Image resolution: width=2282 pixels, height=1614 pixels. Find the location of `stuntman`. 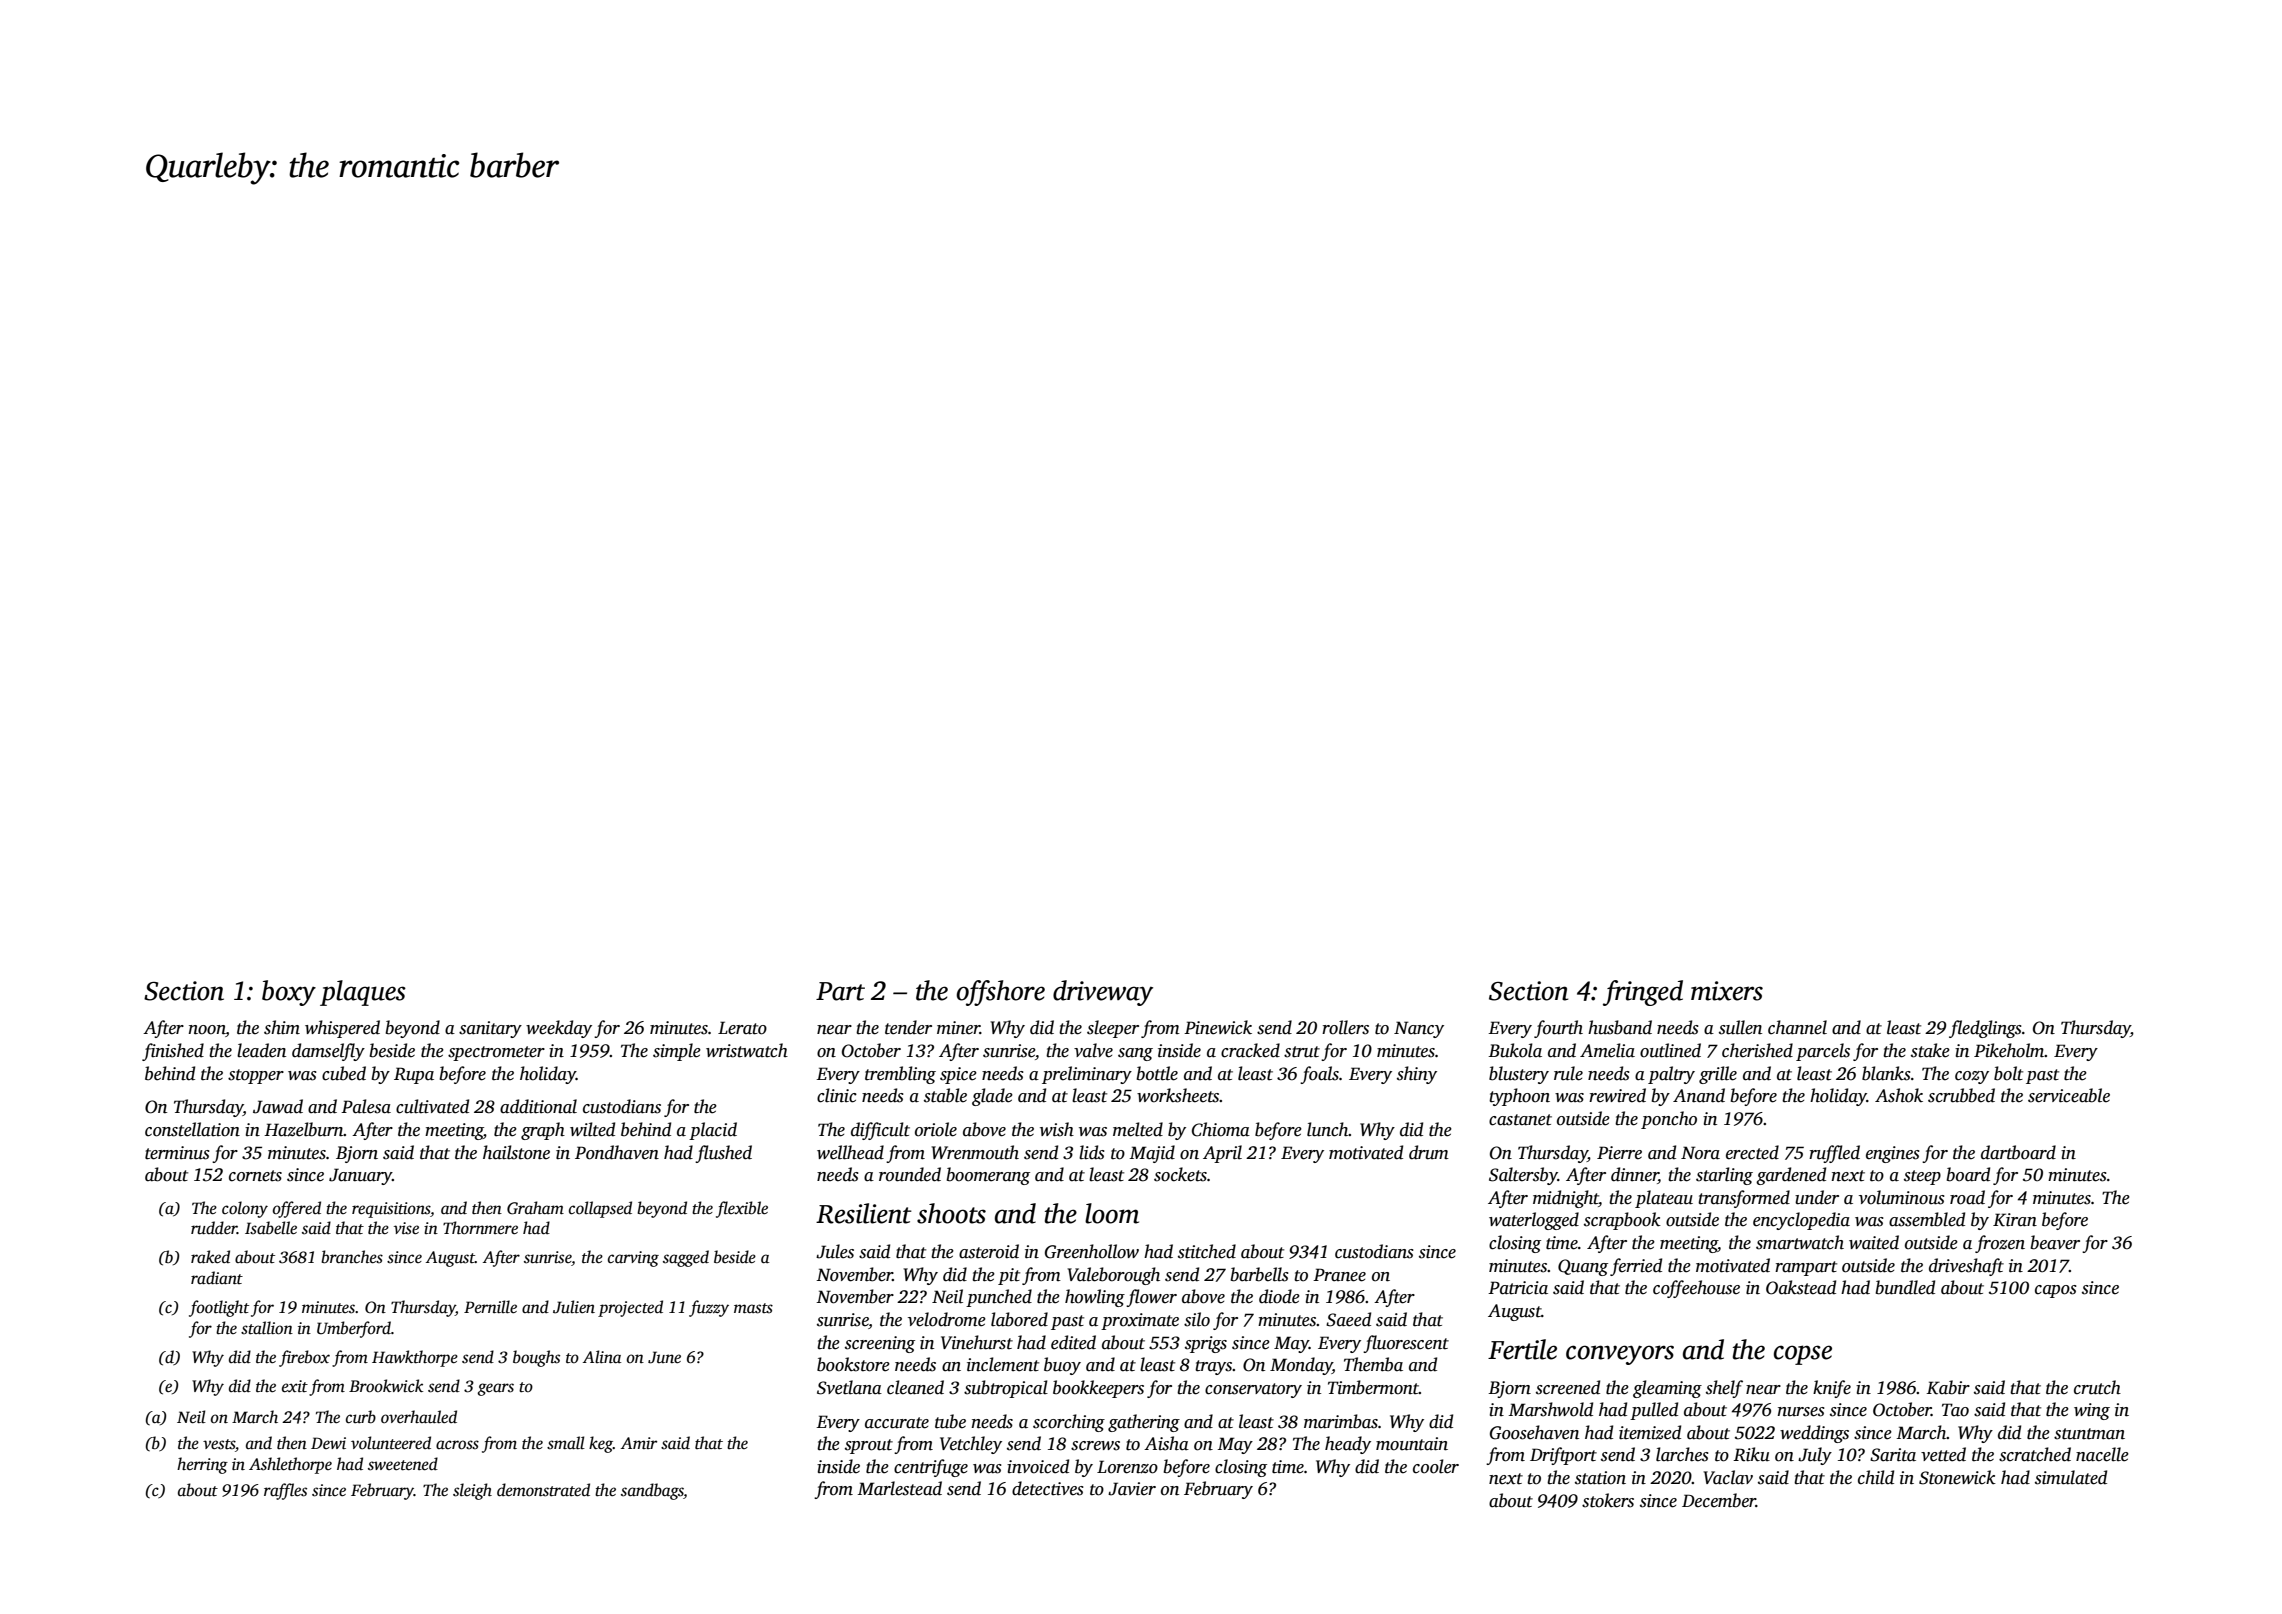

stuntman is located at coordinates (2089, 1434).
